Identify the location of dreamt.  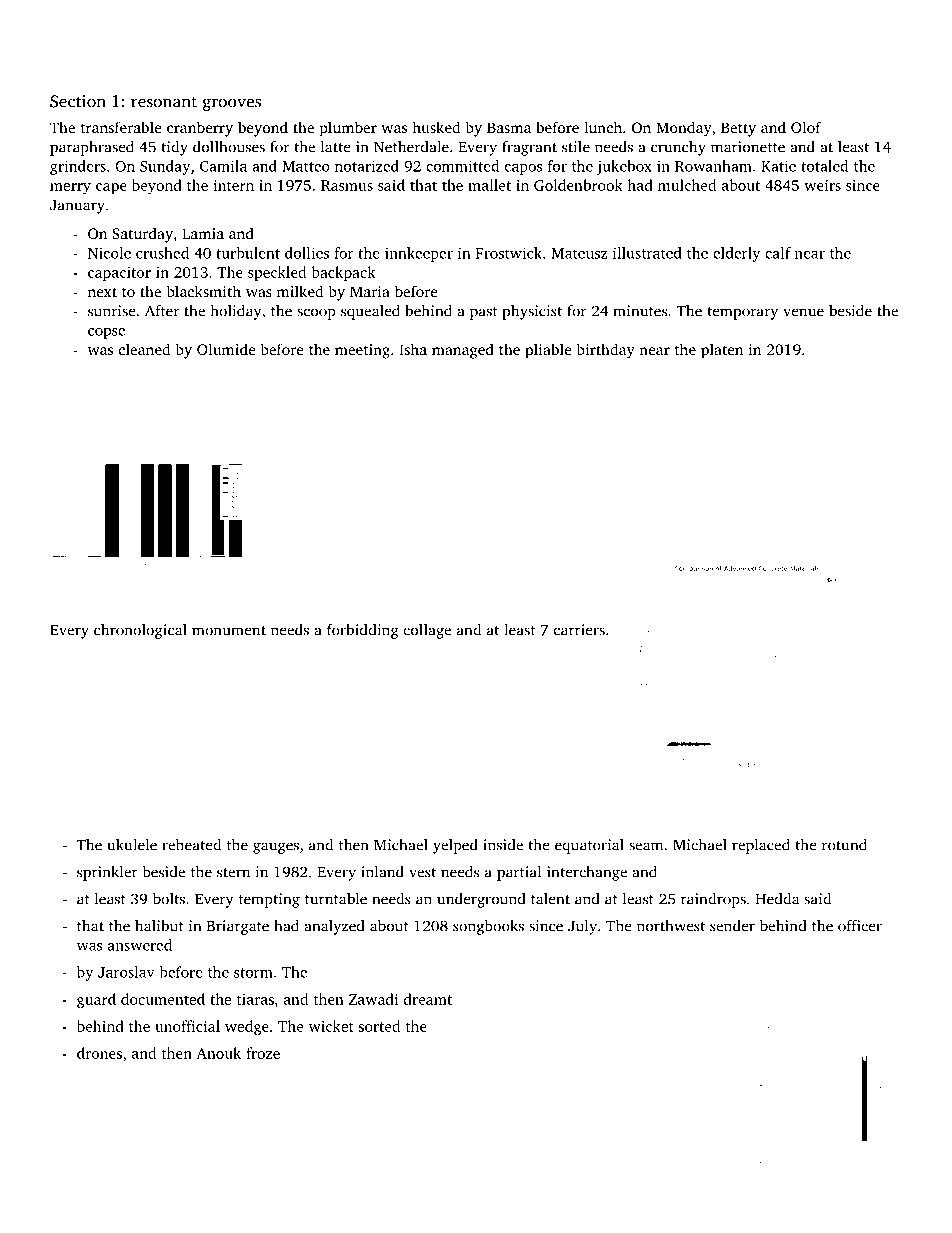
(428, 999).
